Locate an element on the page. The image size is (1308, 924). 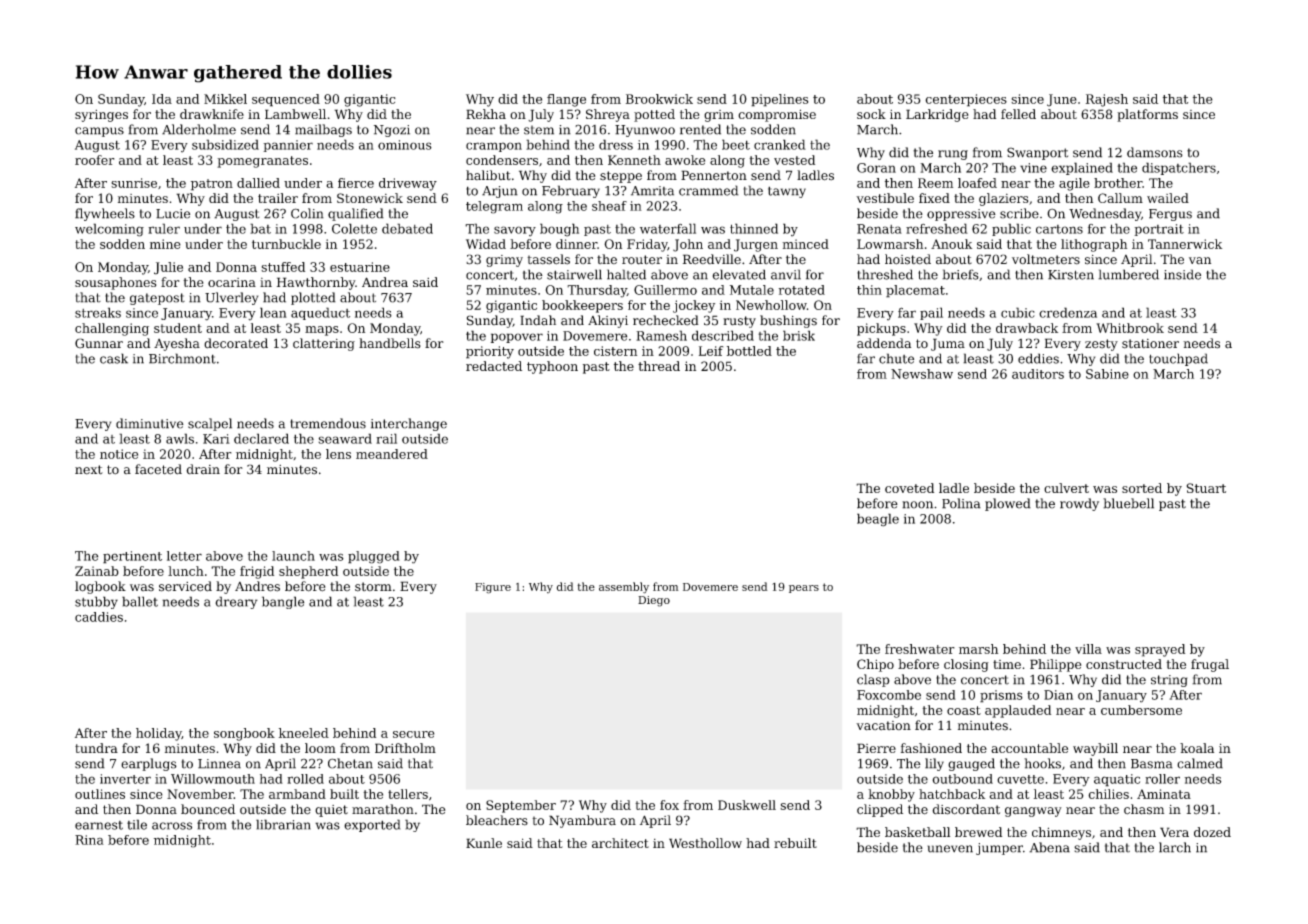
vested is located at coordinates (794, 160).
